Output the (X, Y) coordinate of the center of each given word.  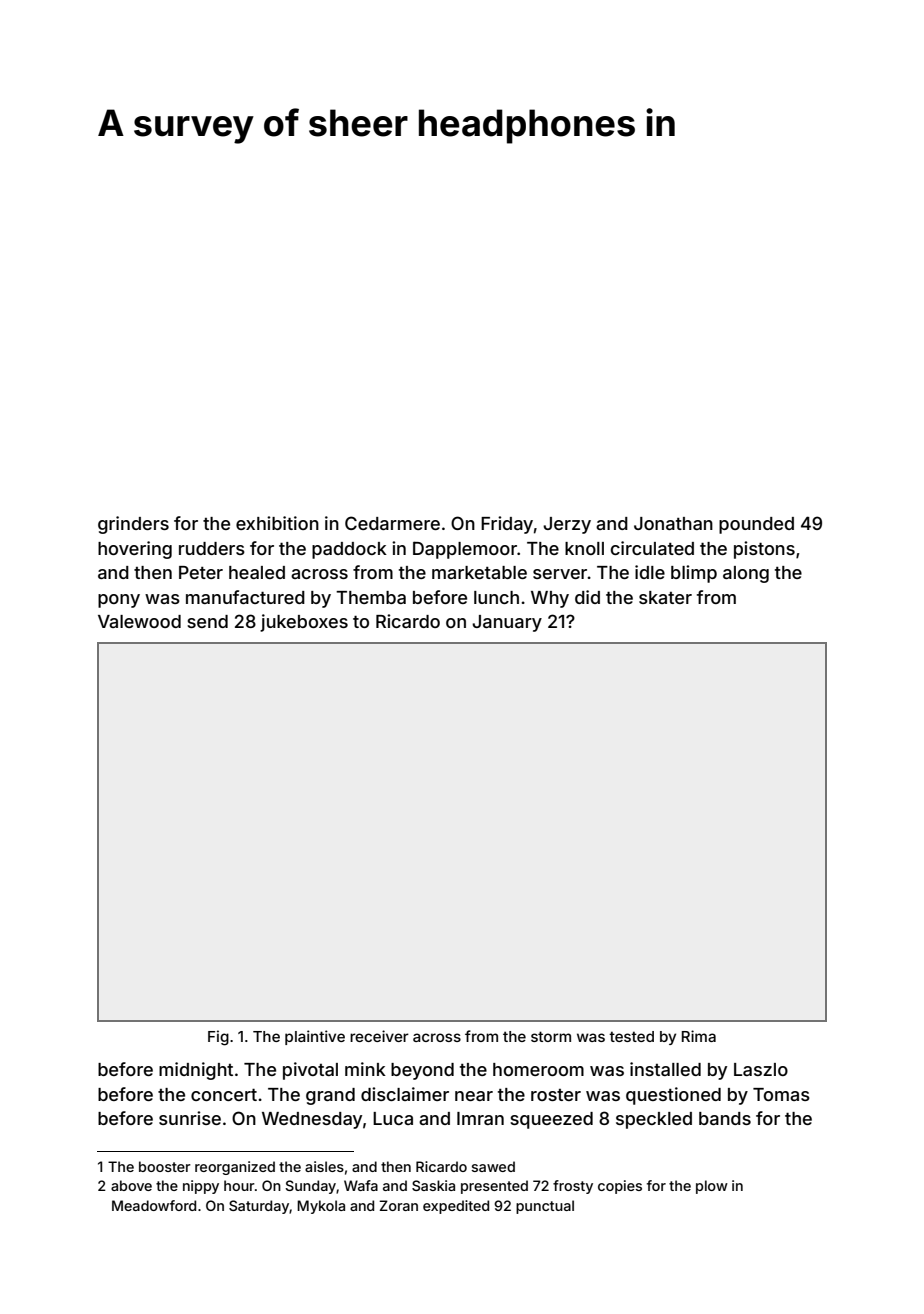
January (507, 623)
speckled (654, 1120)
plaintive (315, 1037)
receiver (379, 1036)
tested (631, 1036)
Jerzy (567, 525)
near (474, 1096)
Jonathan (673, 523)
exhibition (277, 523)
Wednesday (312, 1120)
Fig (218, 1038)
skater (665, 597)
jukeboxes (304, 623)
